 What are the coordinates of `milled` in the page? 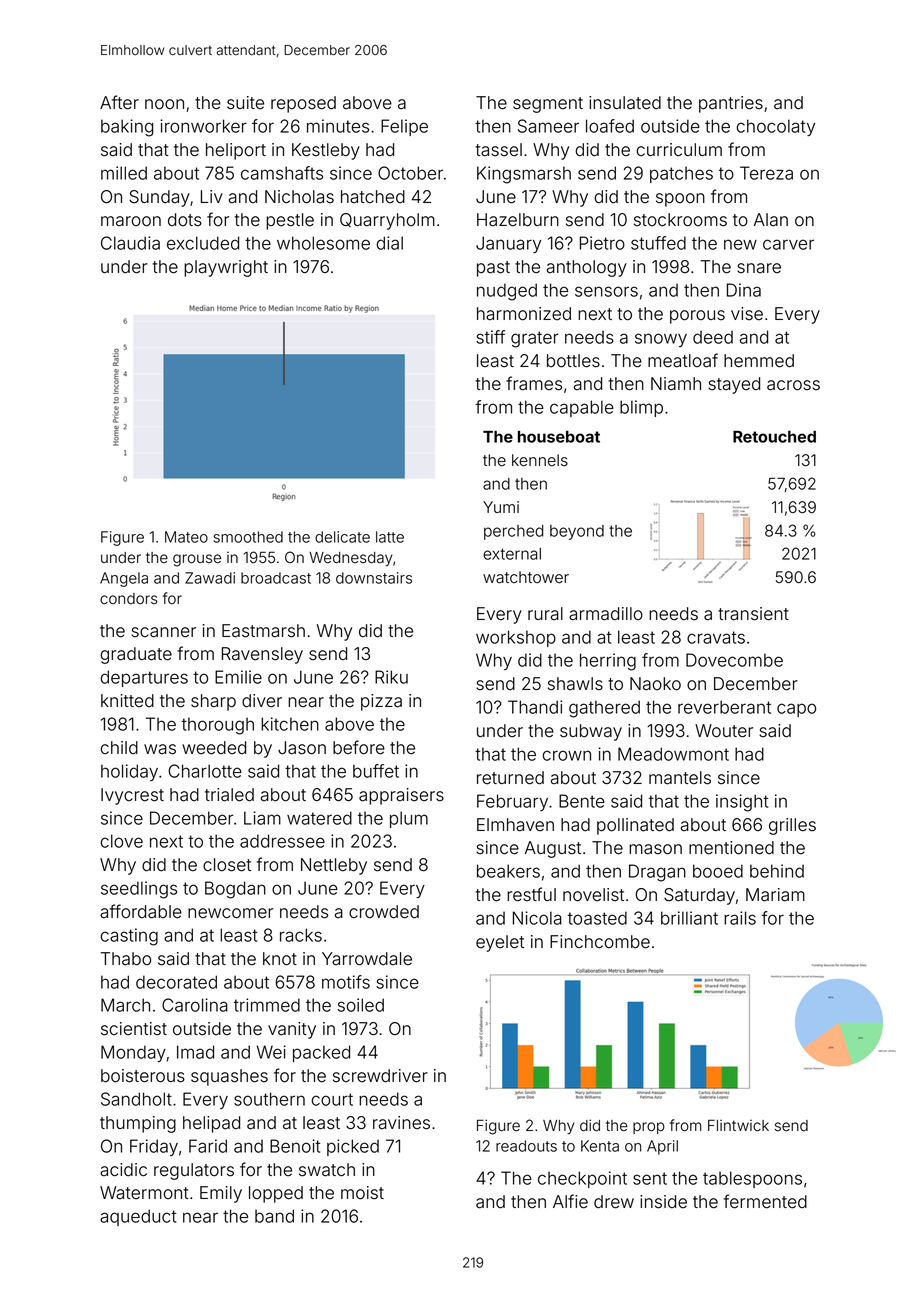 It's located at (124, 173).
